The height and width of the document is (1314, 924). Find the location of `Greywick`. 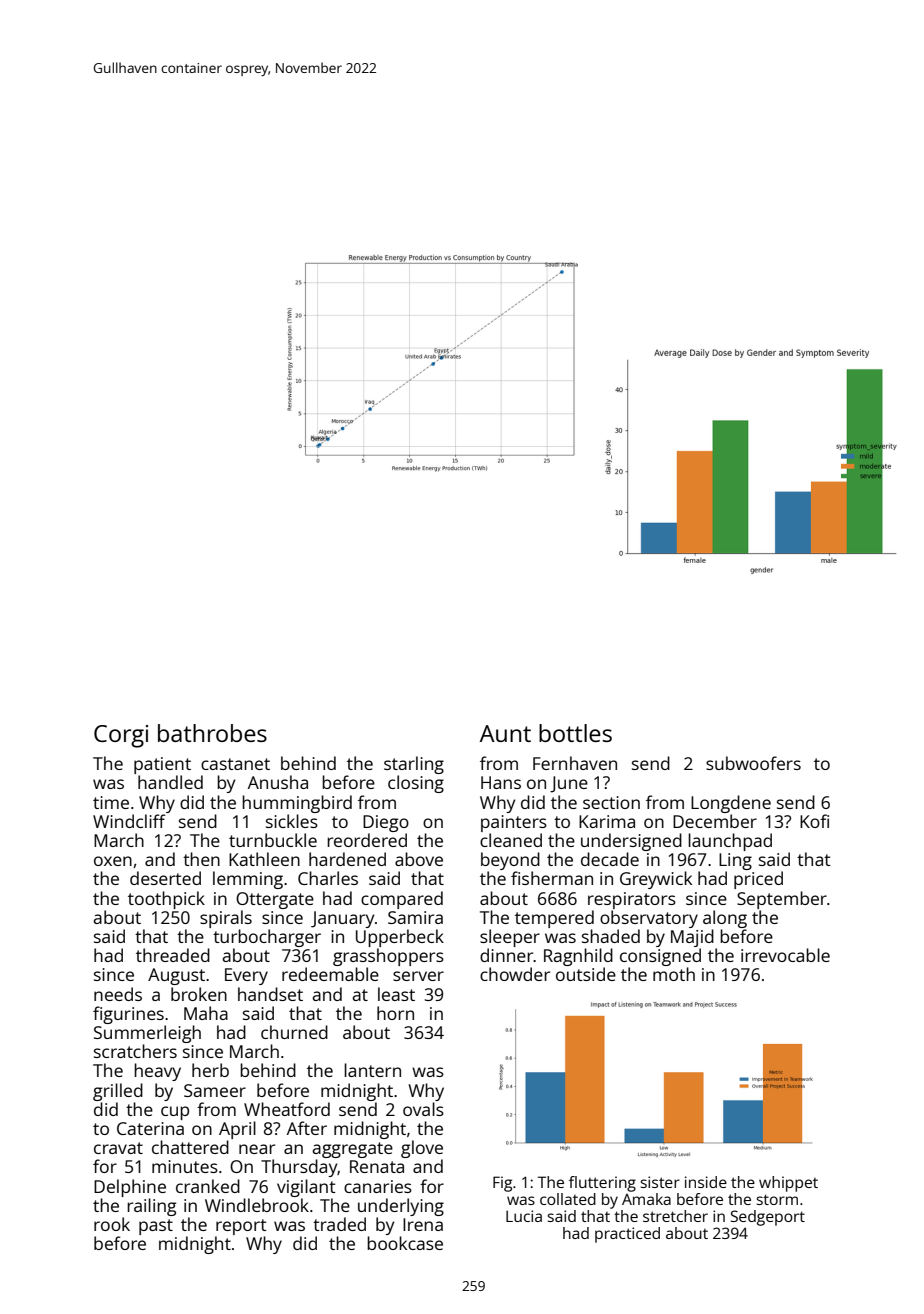

Greywick is located at coordinates (656, 880).
